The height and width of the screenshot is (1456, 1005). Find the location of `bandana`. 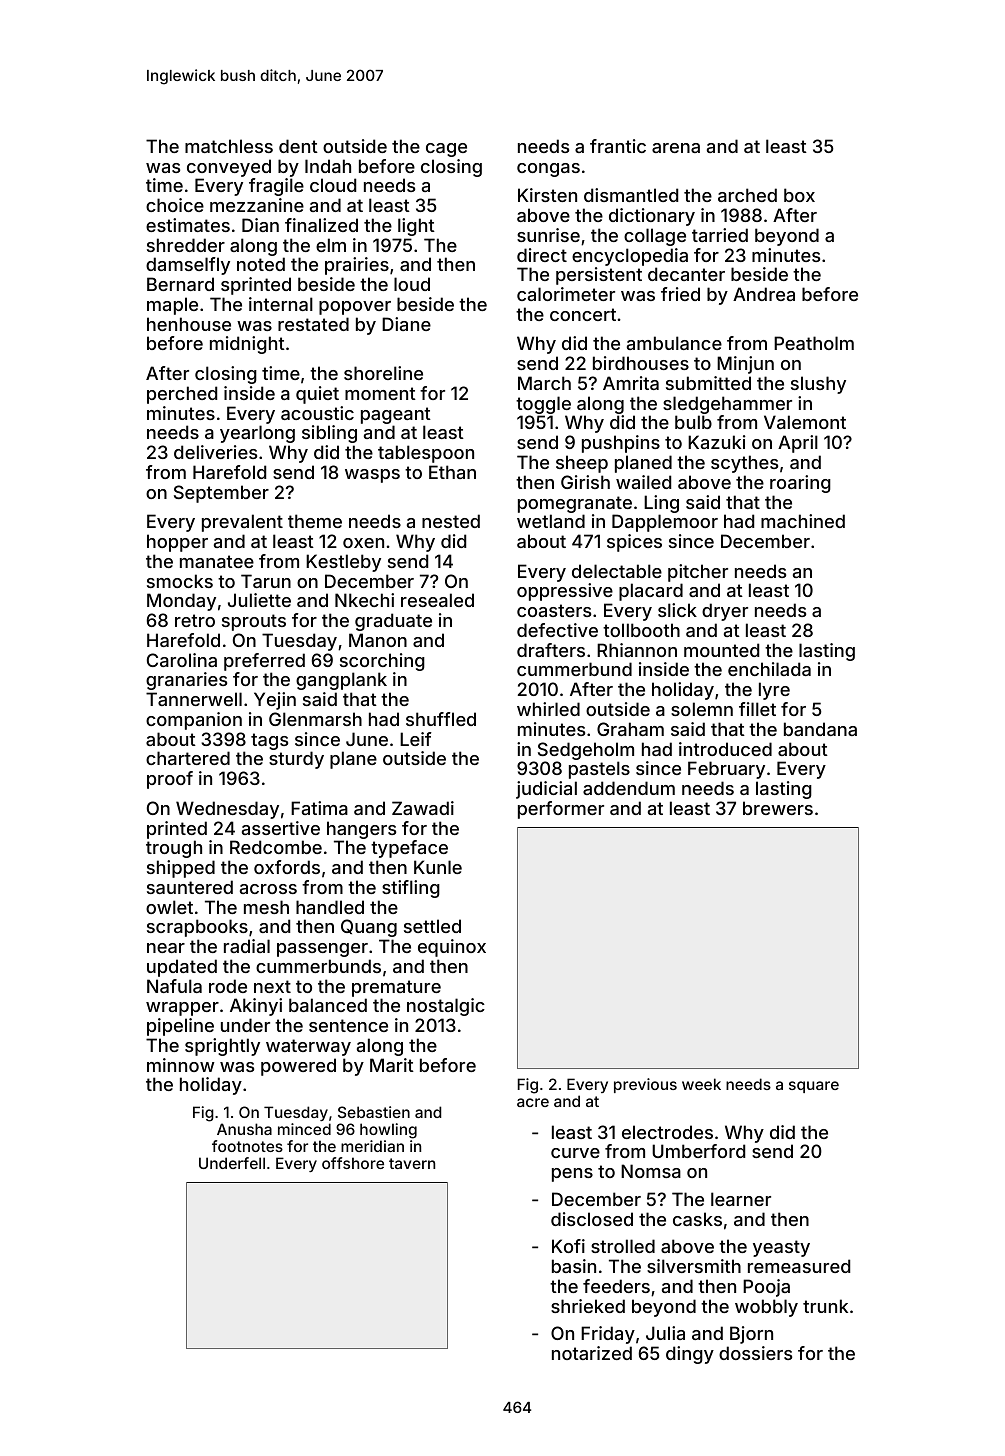

bandana is located at coordinates (820, 729).
